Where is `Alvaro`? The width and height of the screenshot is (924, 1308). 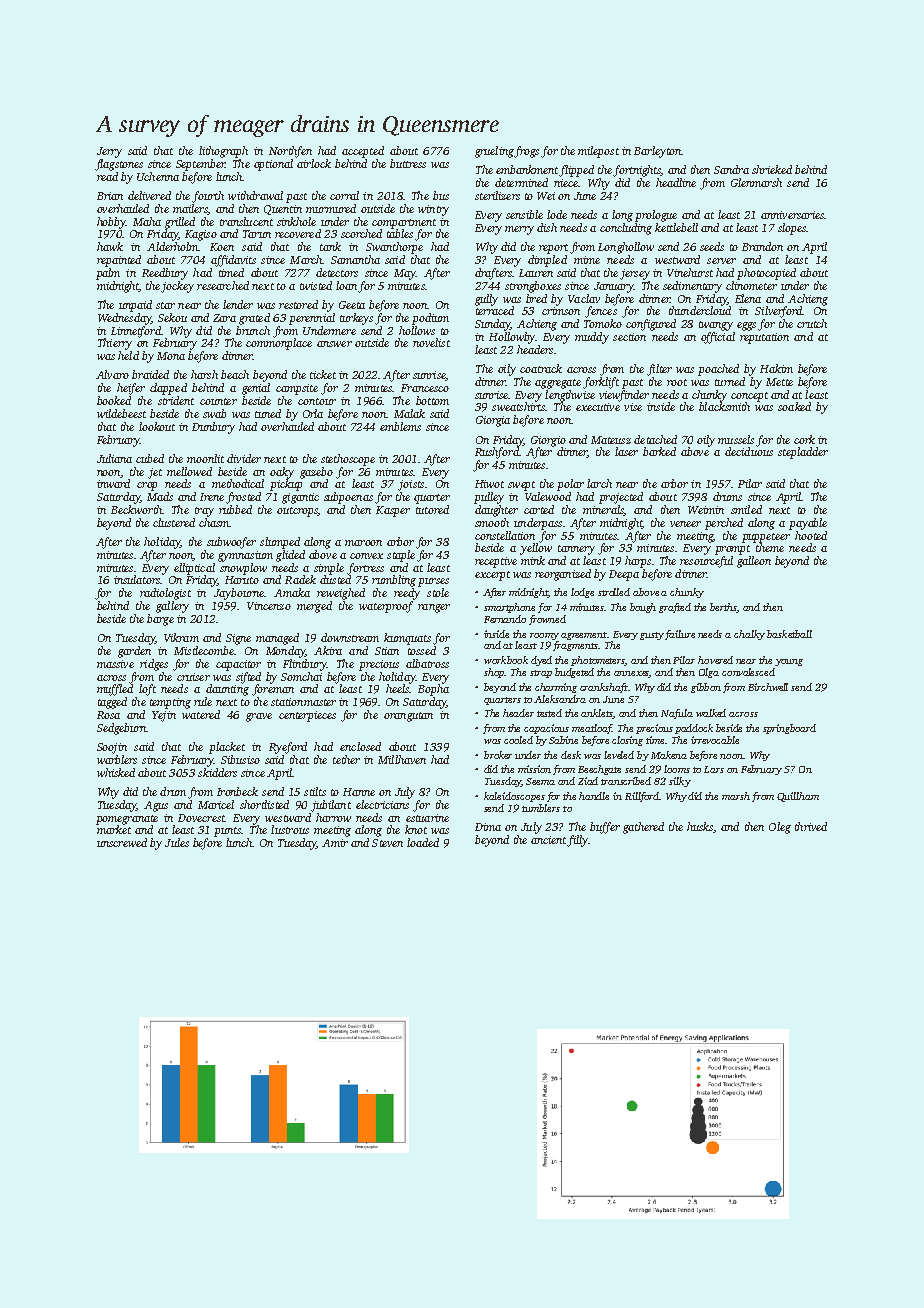
Alvaro is located at coordinates (112, 374).
